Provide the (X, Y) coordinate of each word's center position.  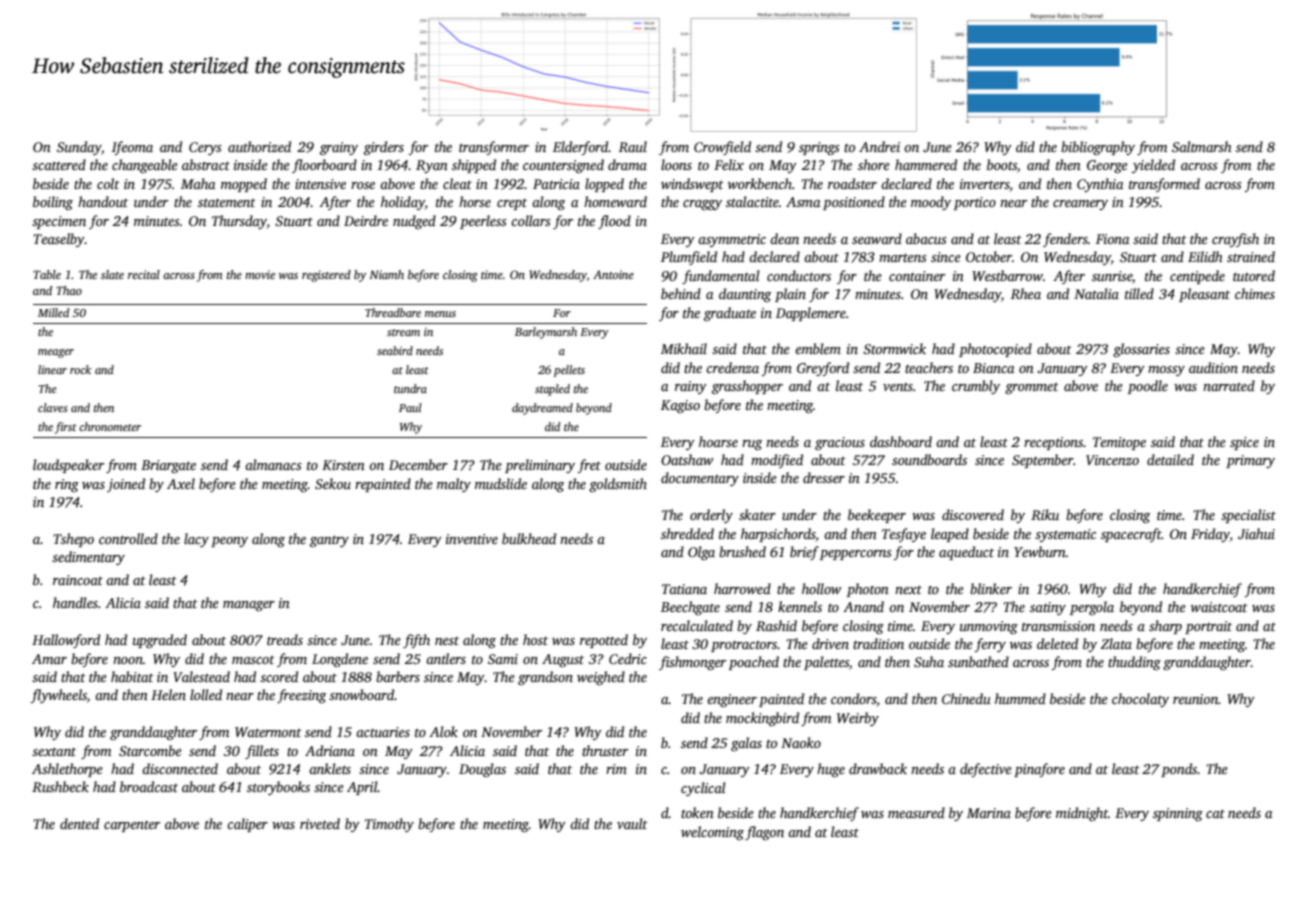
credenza (732, 367)
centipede (1197, 277)
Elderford (581, 148)
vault (632, 823)
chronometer (110, 426)
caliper (247, 825)
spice (1244, 443)
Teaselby (59, 240)
